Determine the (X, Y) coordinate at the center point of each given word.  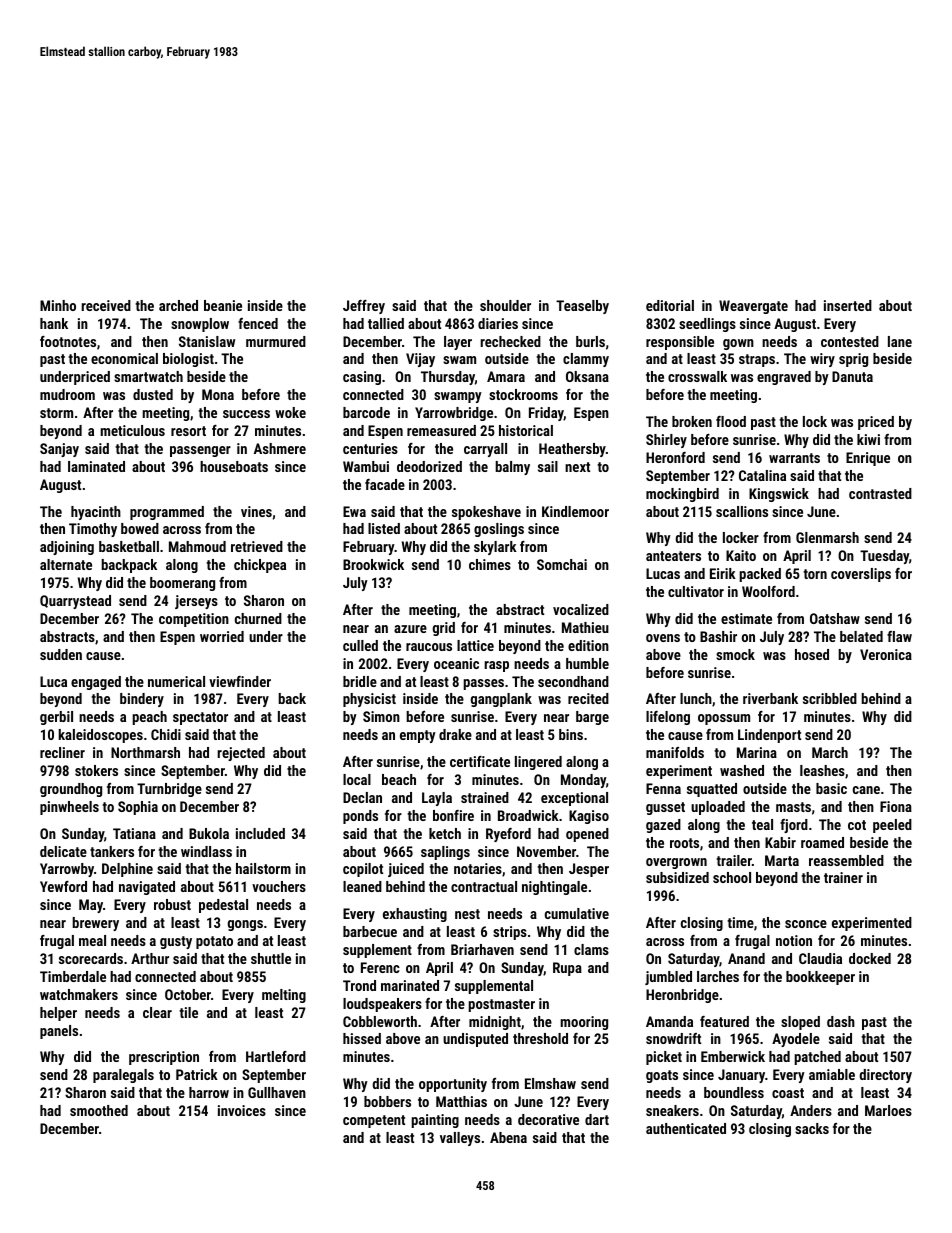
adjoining (67, 548)
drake (455, 734)
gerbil (56, 718)
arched (178, 305)
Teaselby (582, 307)
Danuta (852, 376)
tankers (112, 851)
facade (385, 484)
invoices (242, 1110)
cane (866, 790)
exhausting (415, 915)
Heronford (675, 457)
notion (794, 940)
